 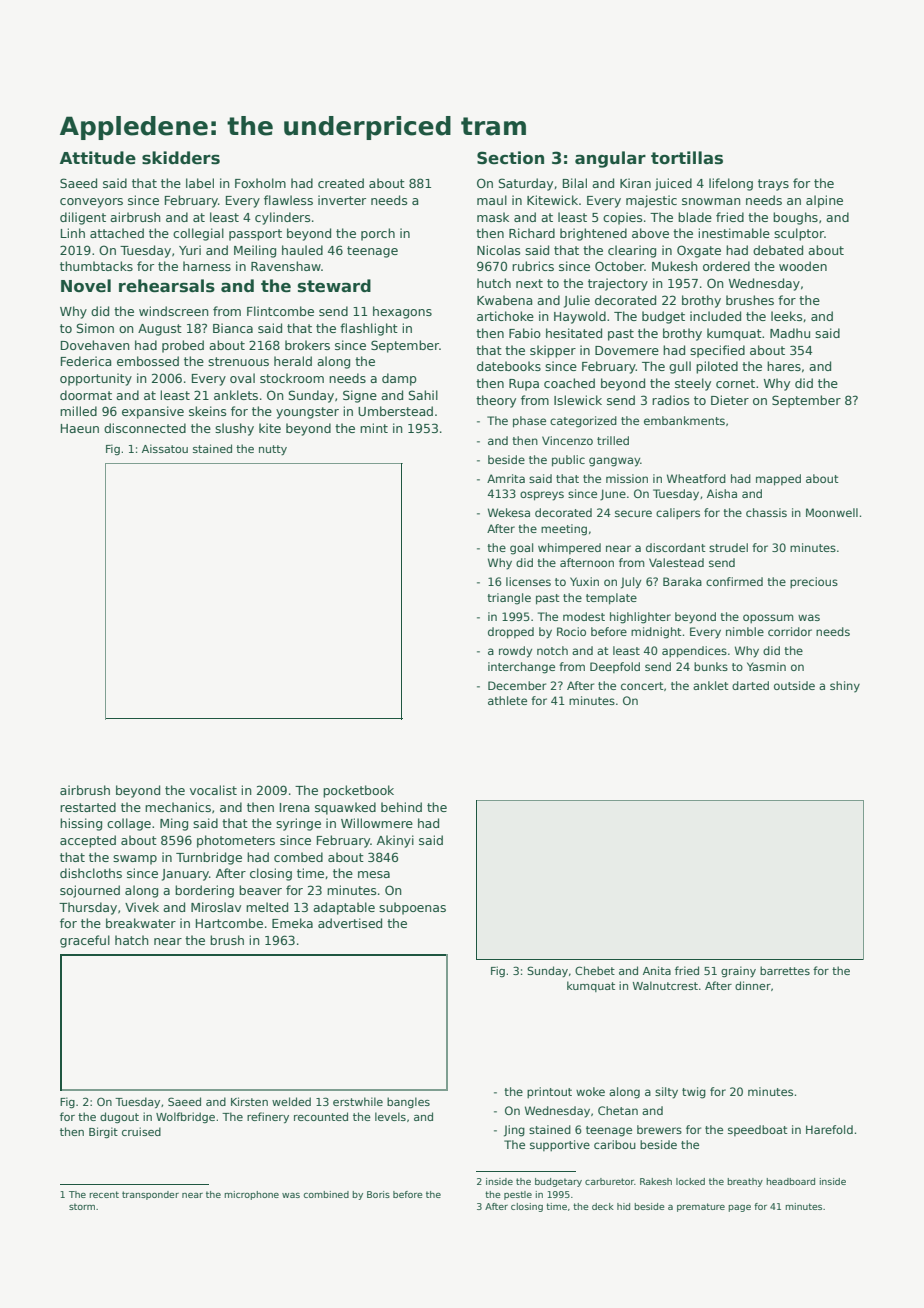 What do you see at coordinates (378, 234) in the screenshot?
I see `porch` at bounding box center [378, 234].
